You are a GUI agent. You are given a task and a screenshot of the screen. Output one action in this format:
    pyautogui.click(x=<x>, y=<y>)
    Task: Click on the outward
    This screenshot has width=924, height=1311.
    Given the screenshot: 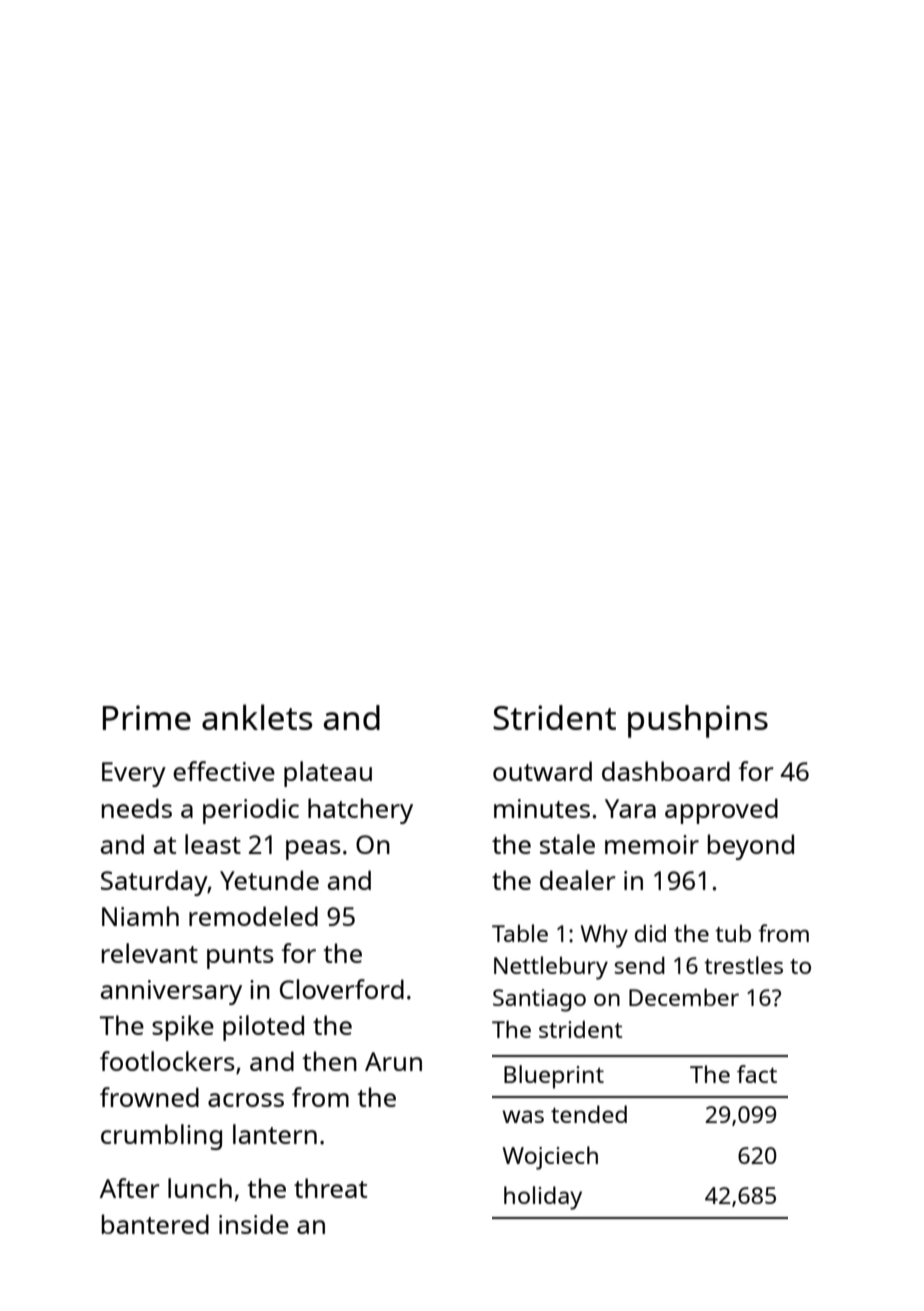 What is the action you would take?
    pyautogui.click(x=542, y=771)
